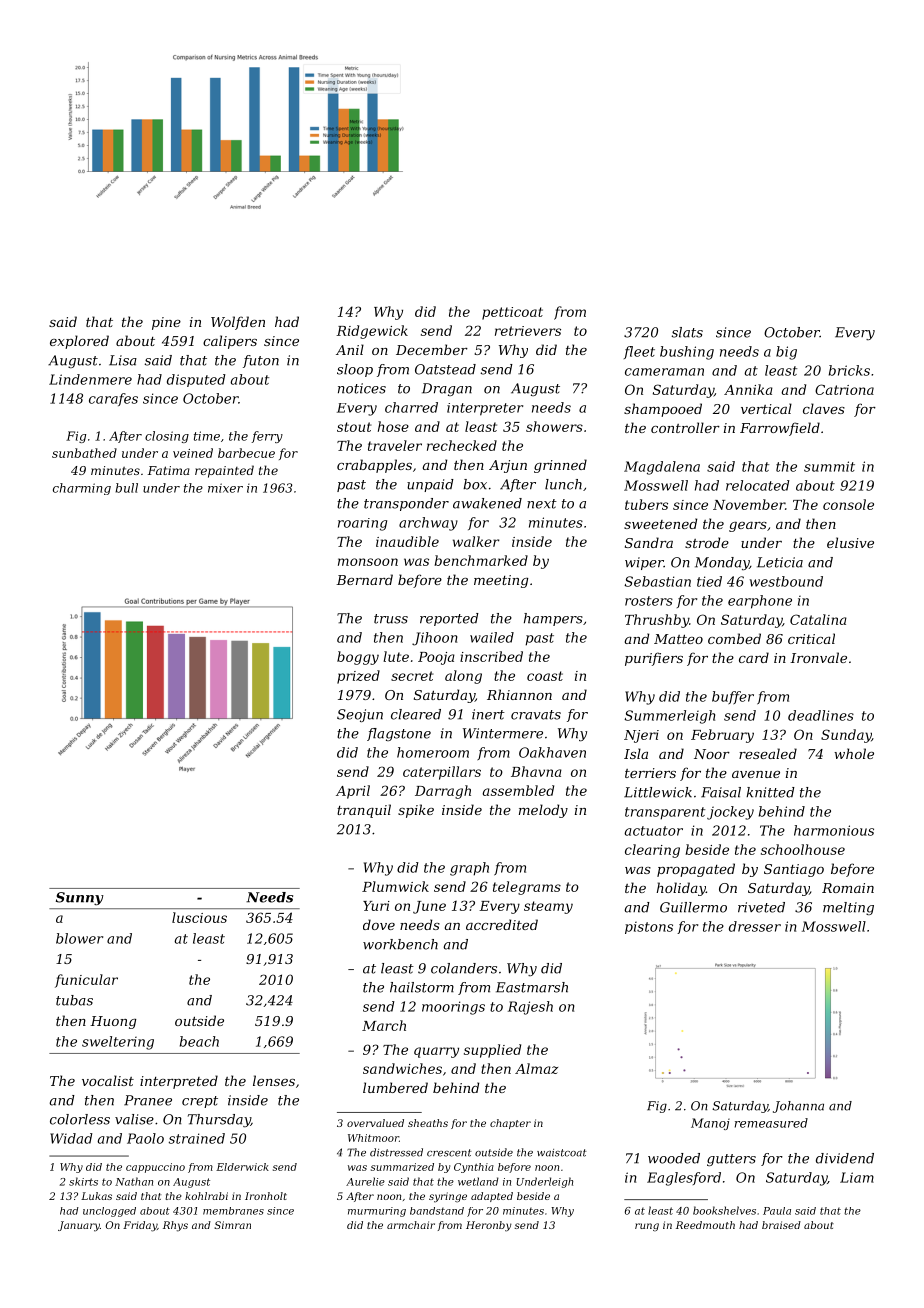  I want to click on notices, so click(362, 388).
